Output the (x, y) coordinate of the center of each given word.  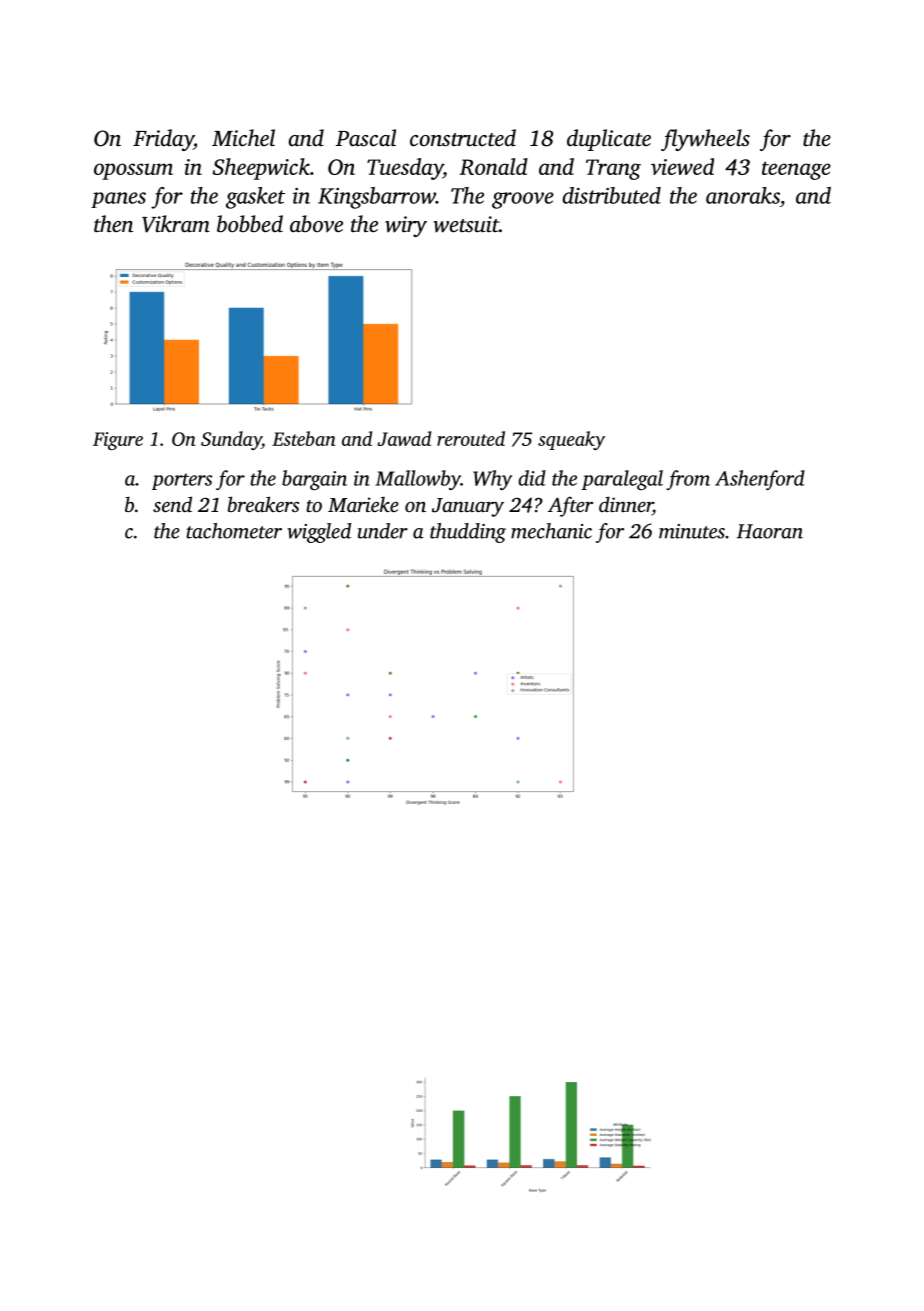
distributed (612, 195)
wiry (406, 226)
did (532, 478)
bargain (314, 480)
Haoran (770, 531)
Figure (118, 441)
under (383, 531)
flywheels (705, 140)
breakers (263, 504)
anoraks (743, 195)
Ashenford (760, 480)
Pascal (366, 138)
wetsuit (466, 224)
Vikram (176, 224)
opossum (133, 171)
